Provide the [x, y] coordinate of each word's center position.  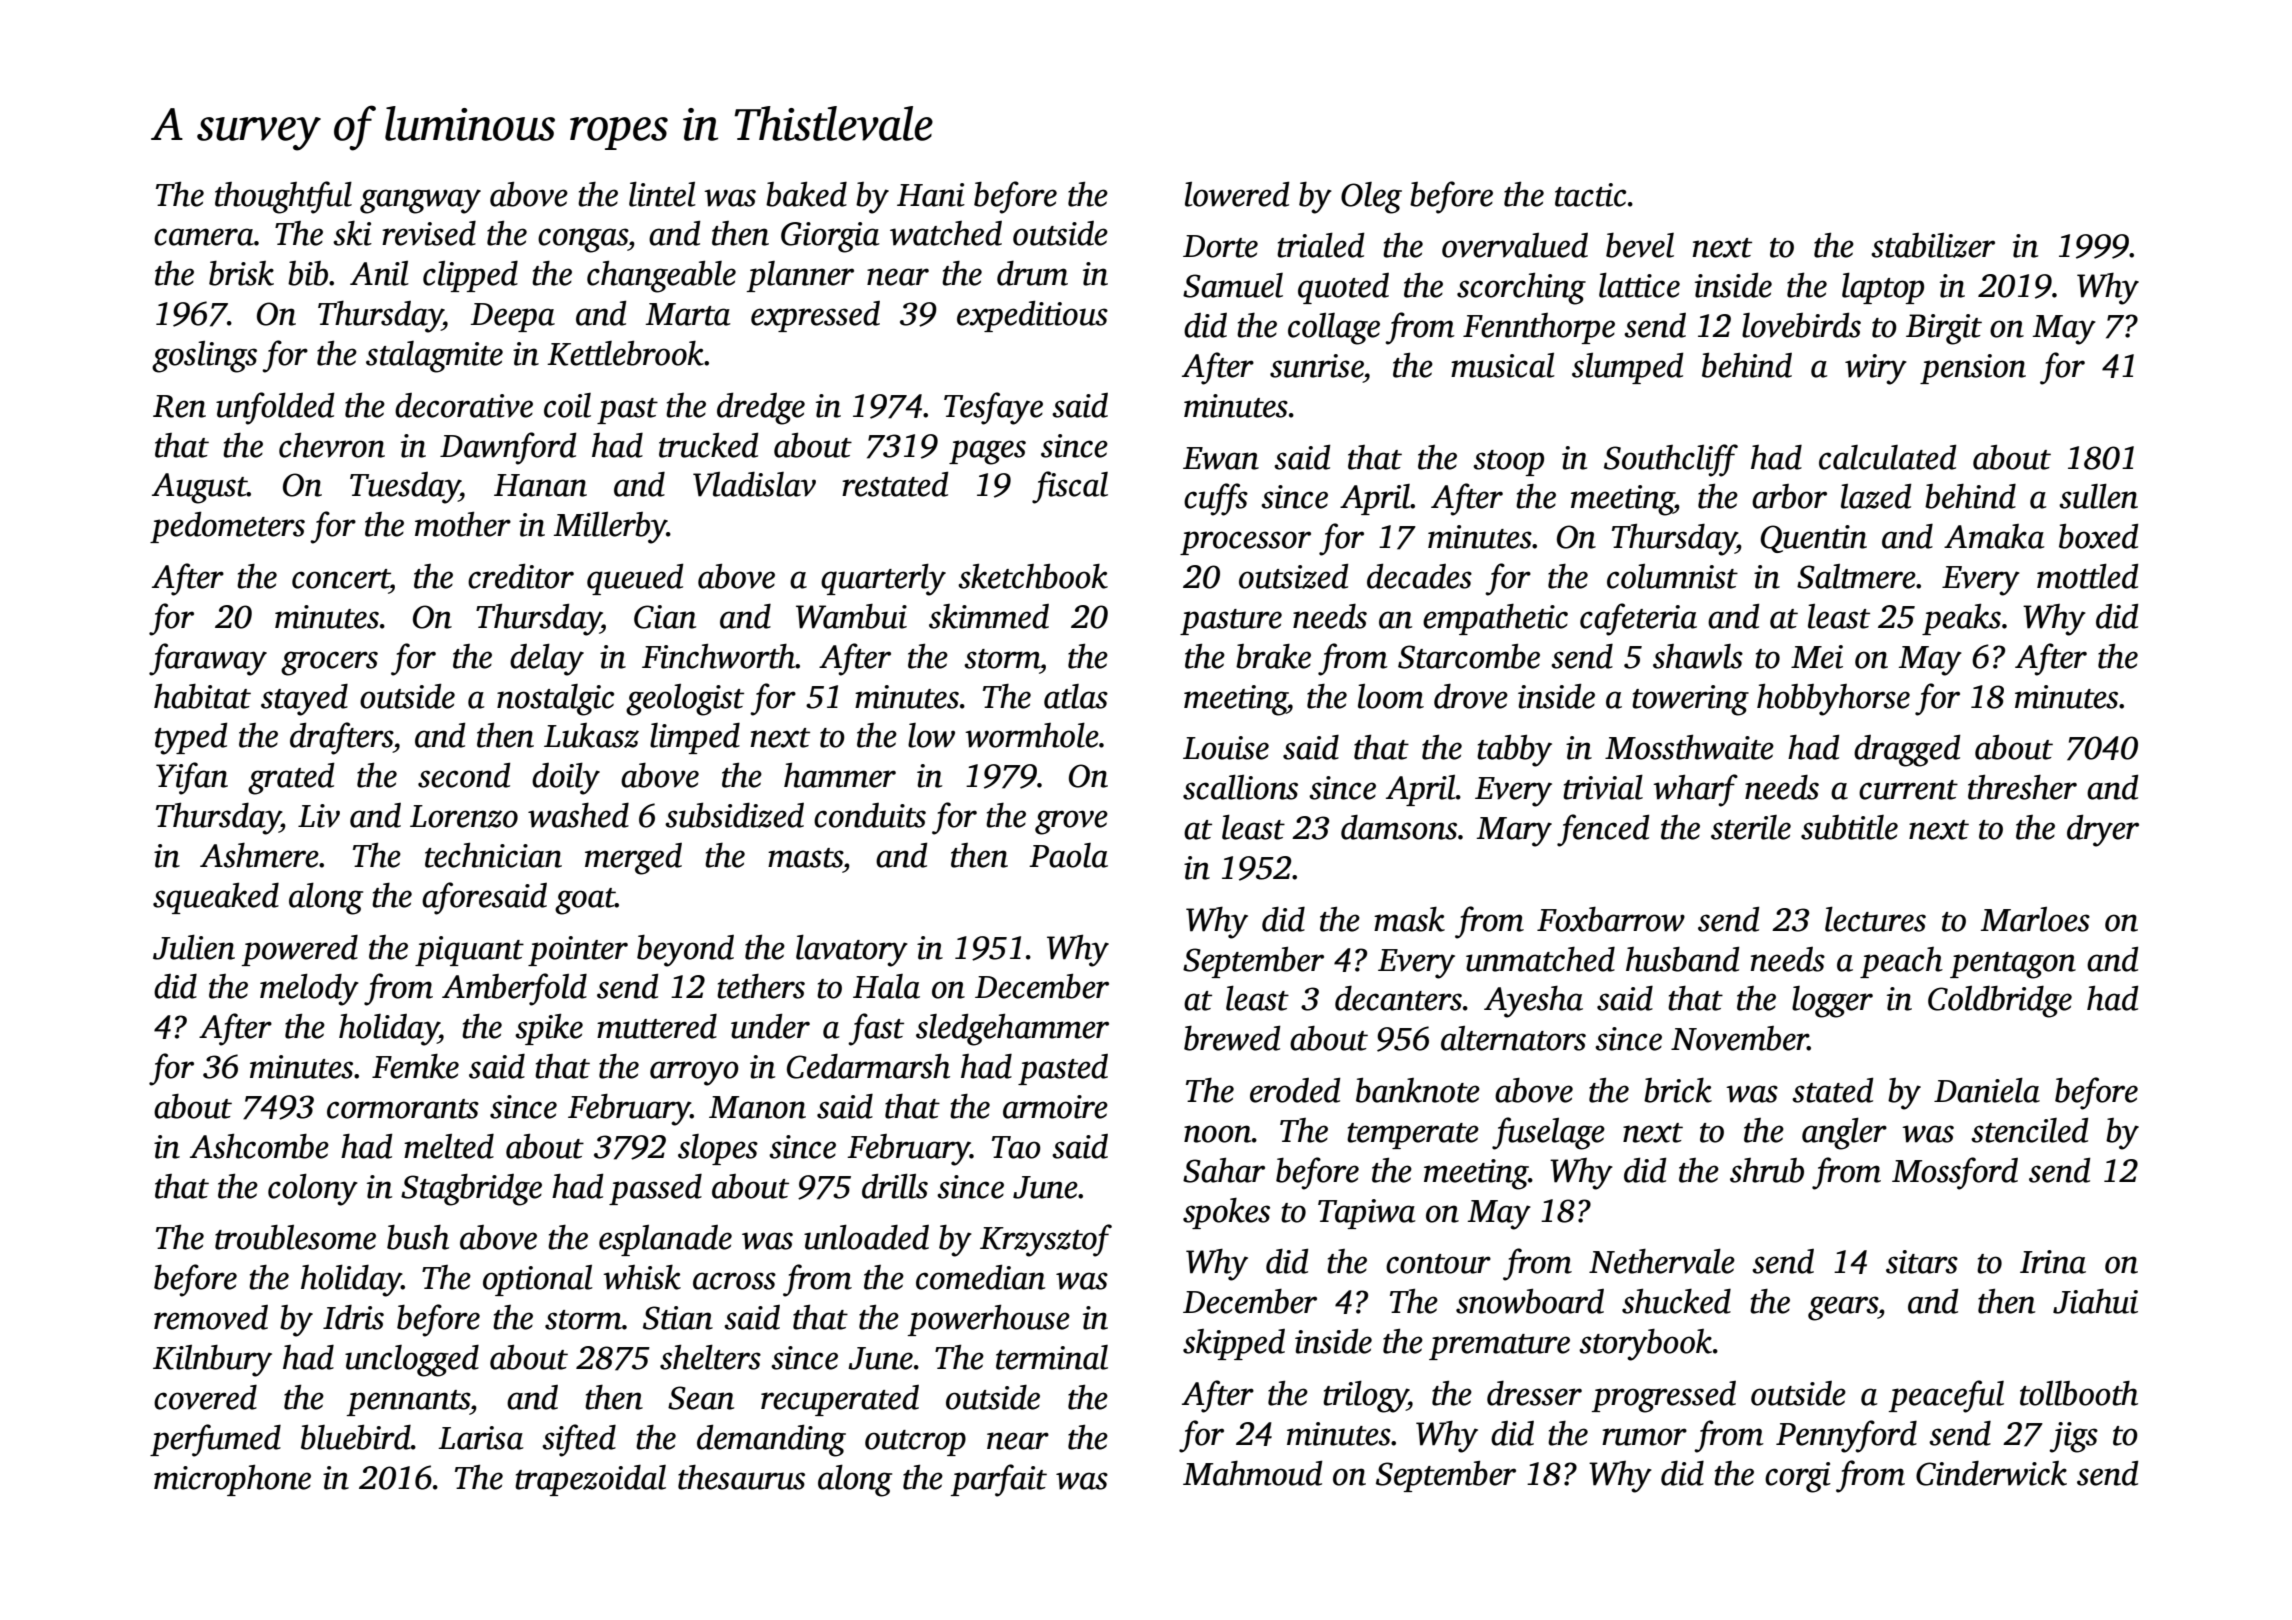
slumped [1628, 368]
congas [583, 240]
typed [191, 738]
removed [211, 1317]
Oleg [1371, 198]
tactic [1590, 195]
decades [1419, 576]
